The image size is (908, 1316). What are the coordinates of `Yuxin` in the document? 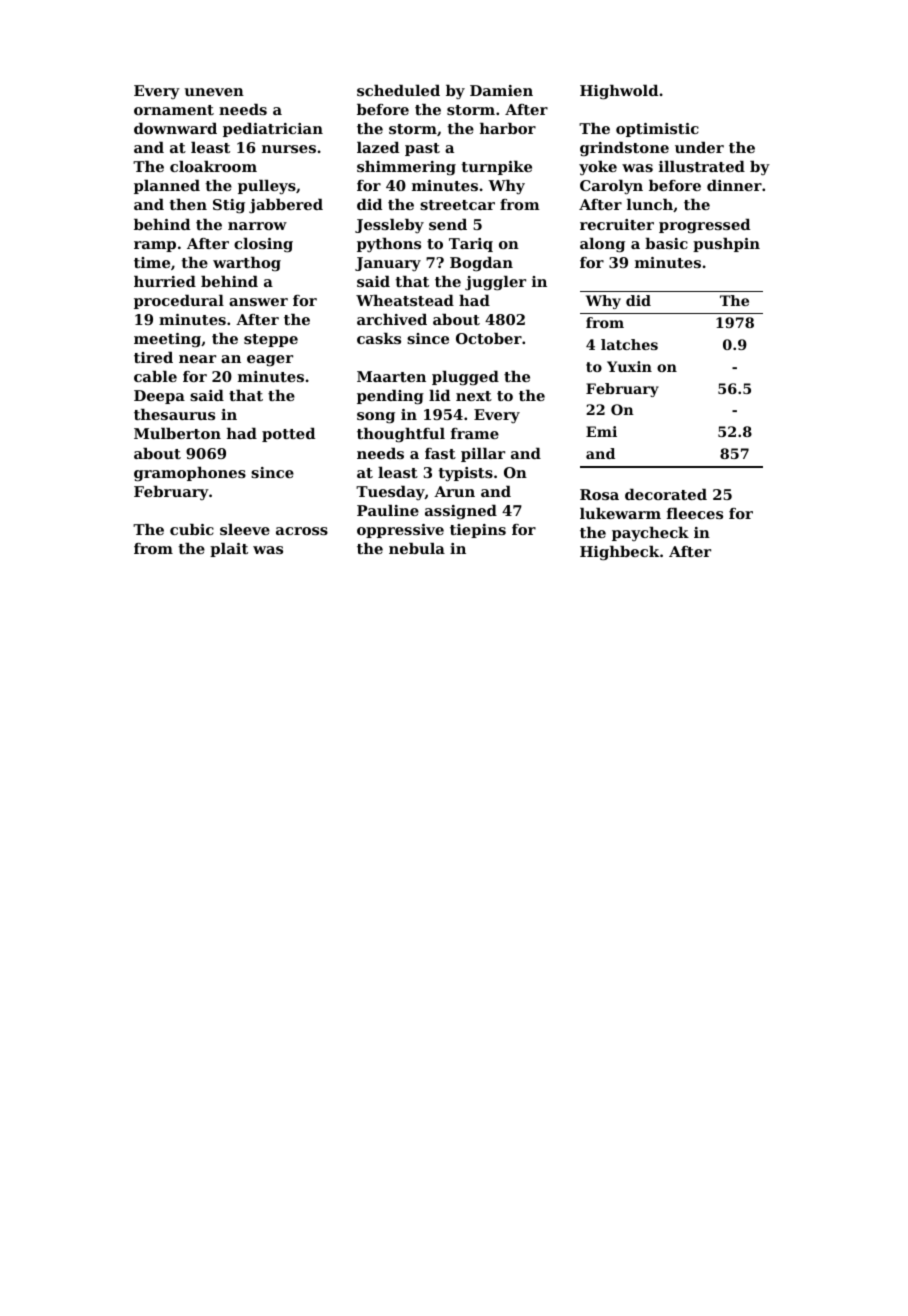 It's located at (629, 366).
